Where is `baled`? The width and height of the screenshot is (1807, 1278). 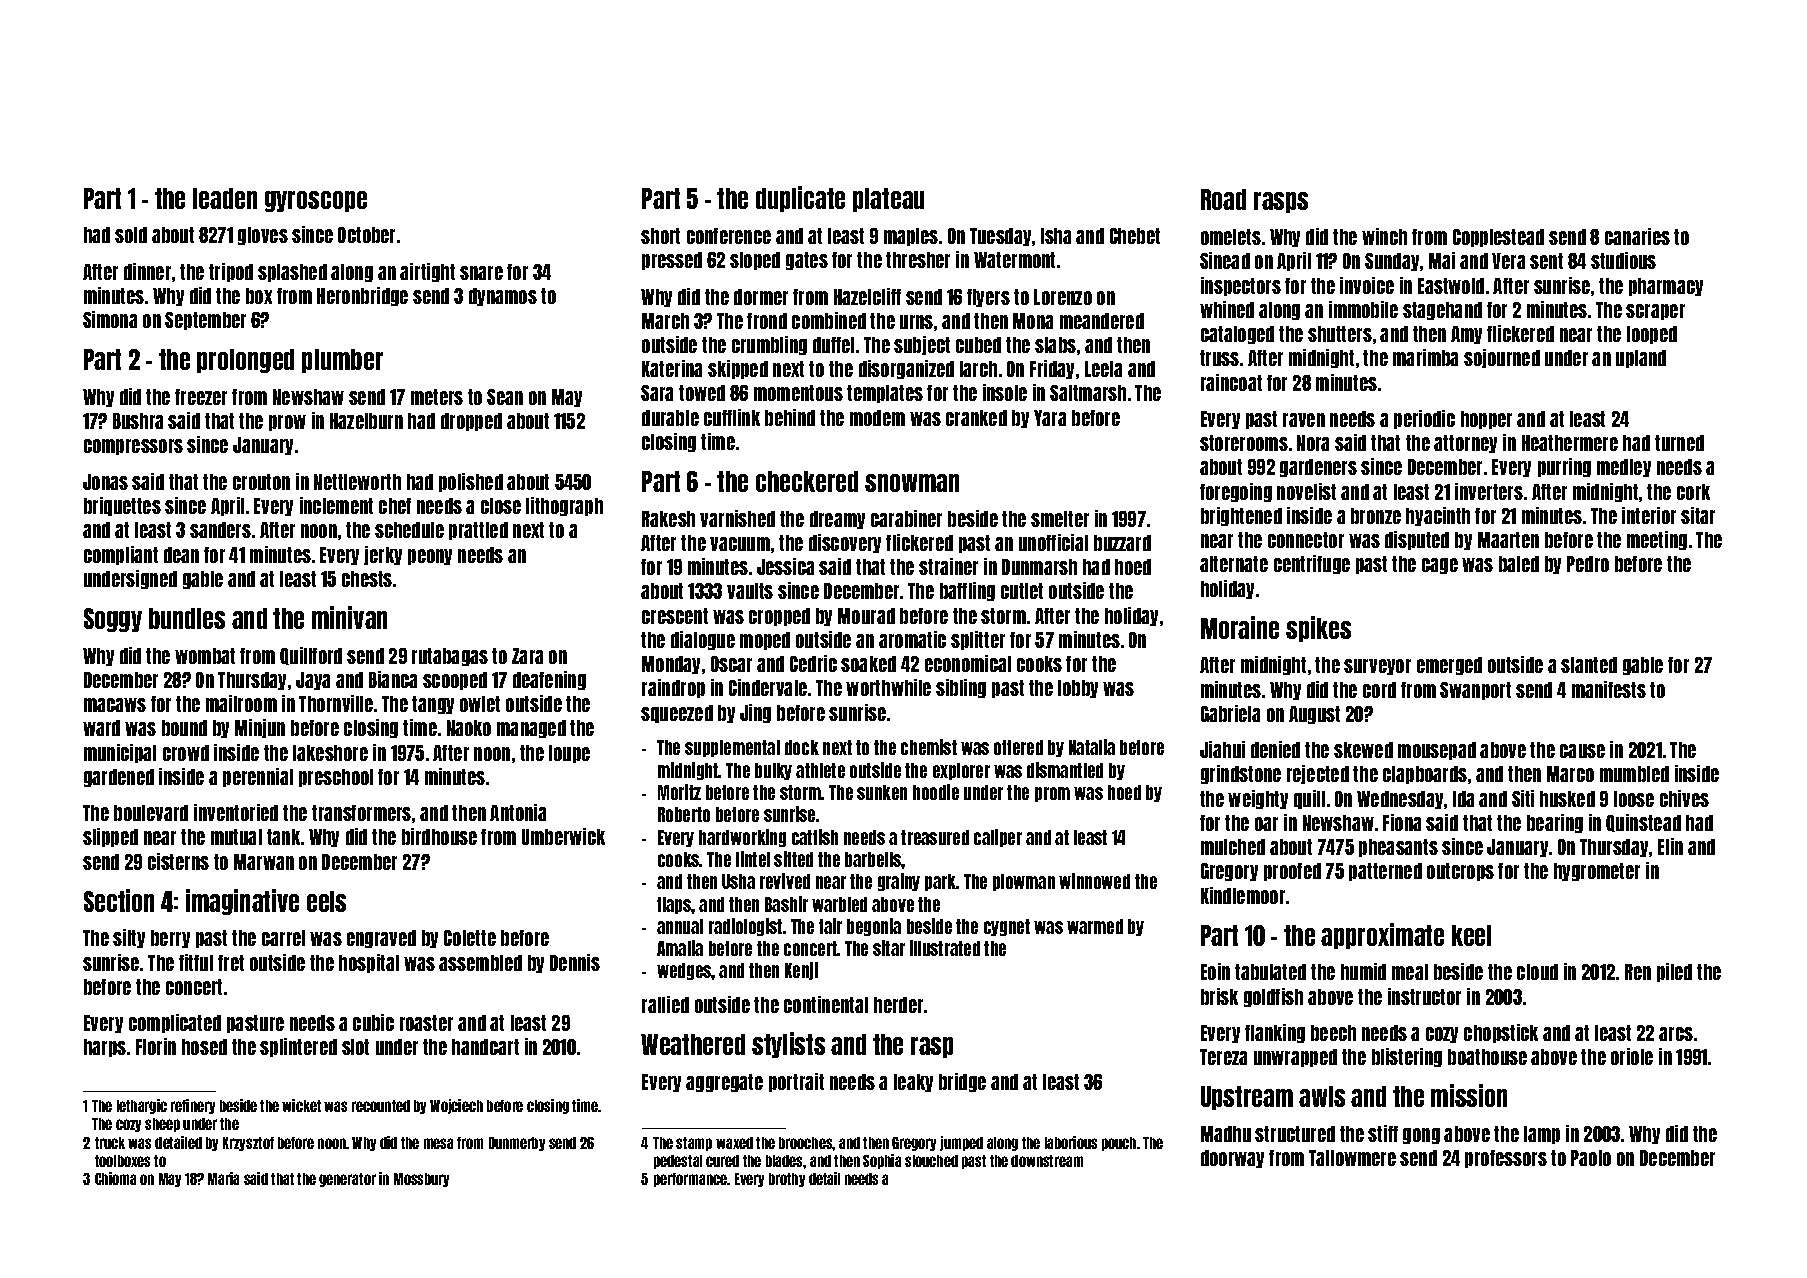 baled is located at coordinates (1519, 564).
